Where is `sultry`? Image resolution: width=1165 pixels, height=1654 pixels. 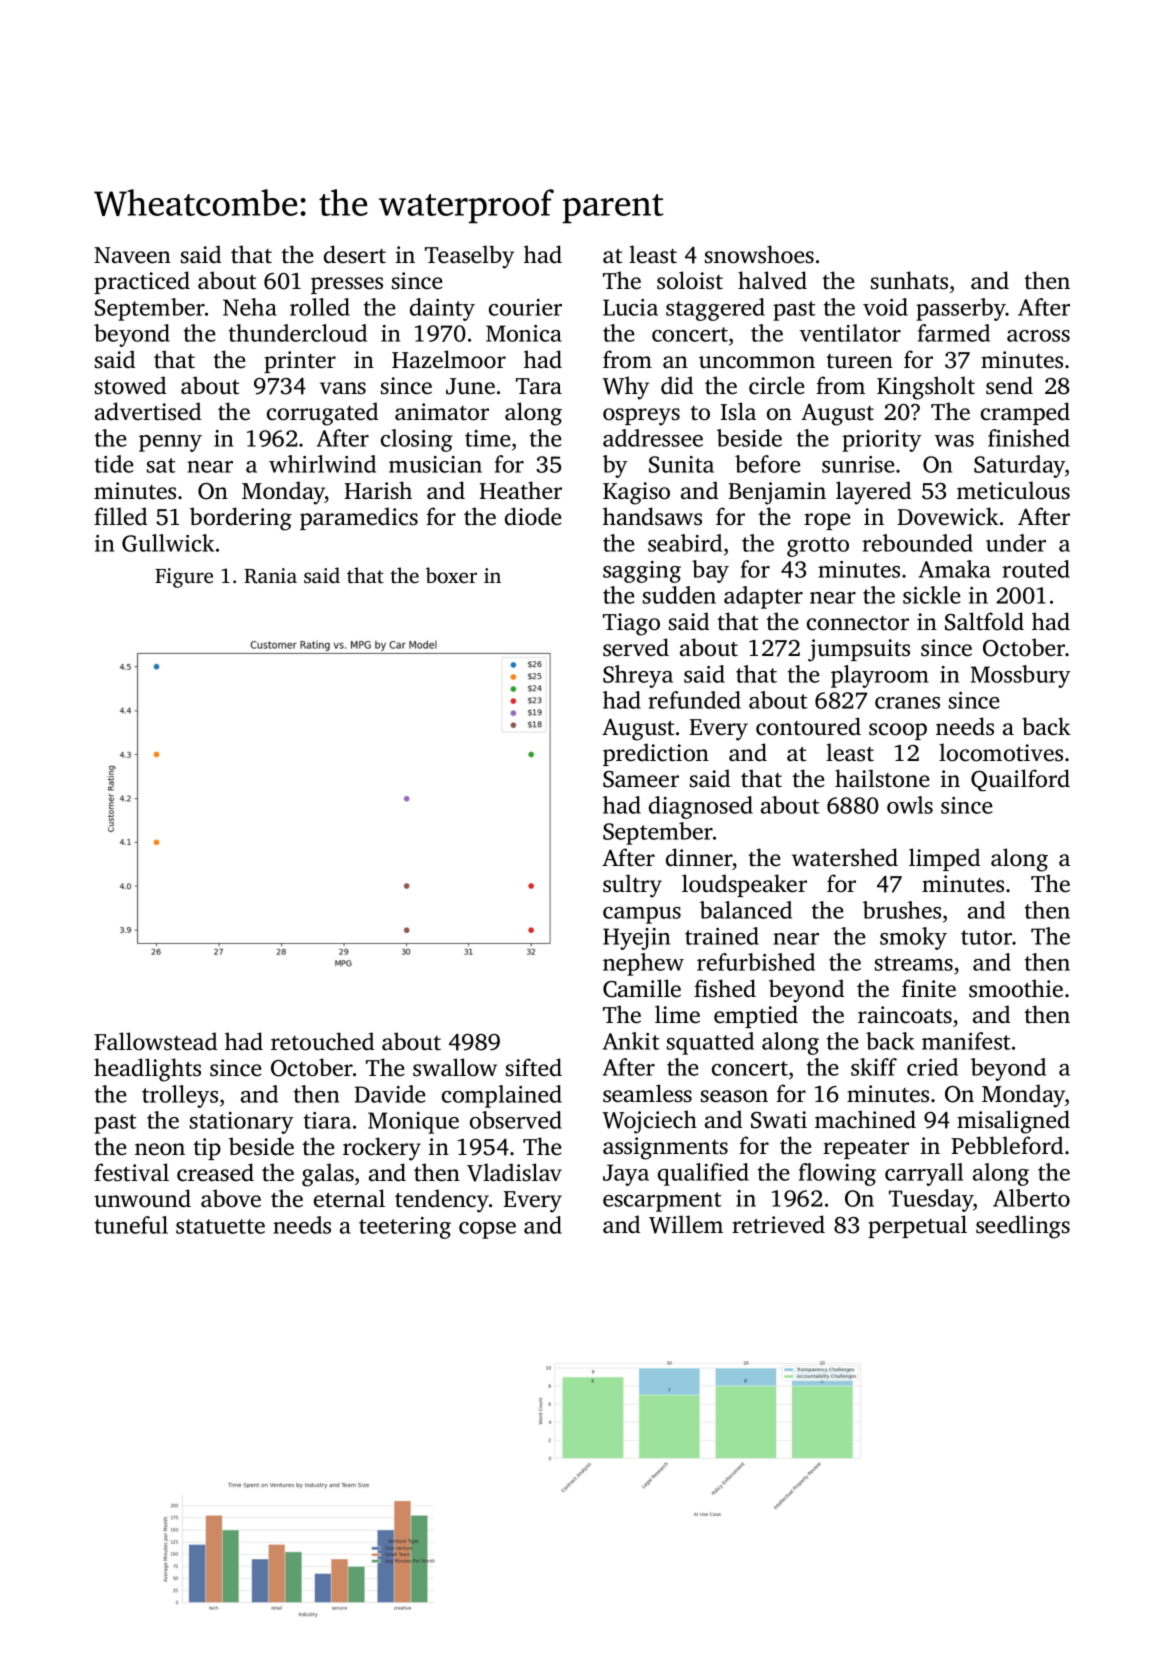
sultry is located at coordinates (632, 886).
